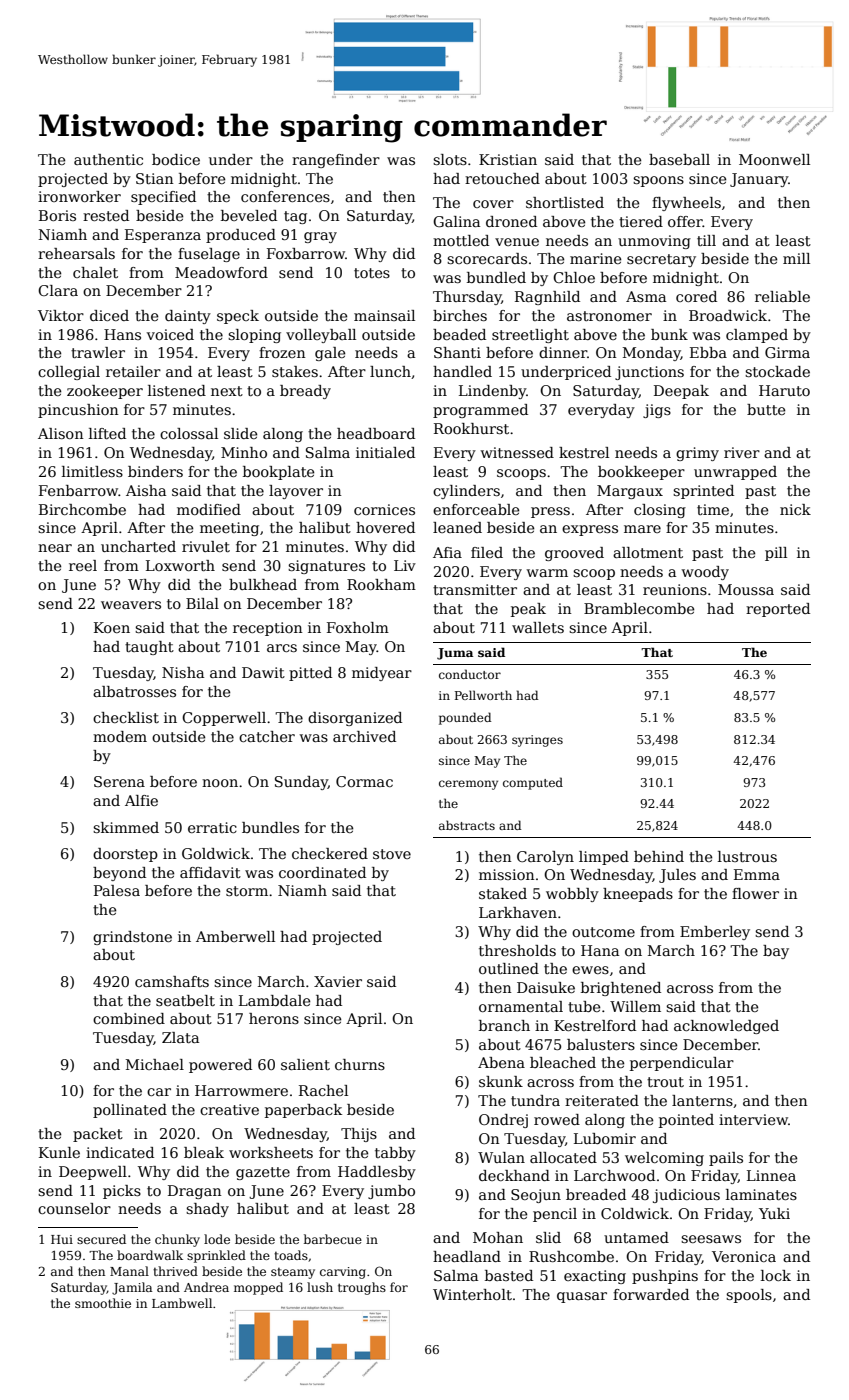 This image has height=1400, width=849. What do you see at coordinates (172, 981) in the image?
I see `camshafts` at bounding box center [172, 981].
